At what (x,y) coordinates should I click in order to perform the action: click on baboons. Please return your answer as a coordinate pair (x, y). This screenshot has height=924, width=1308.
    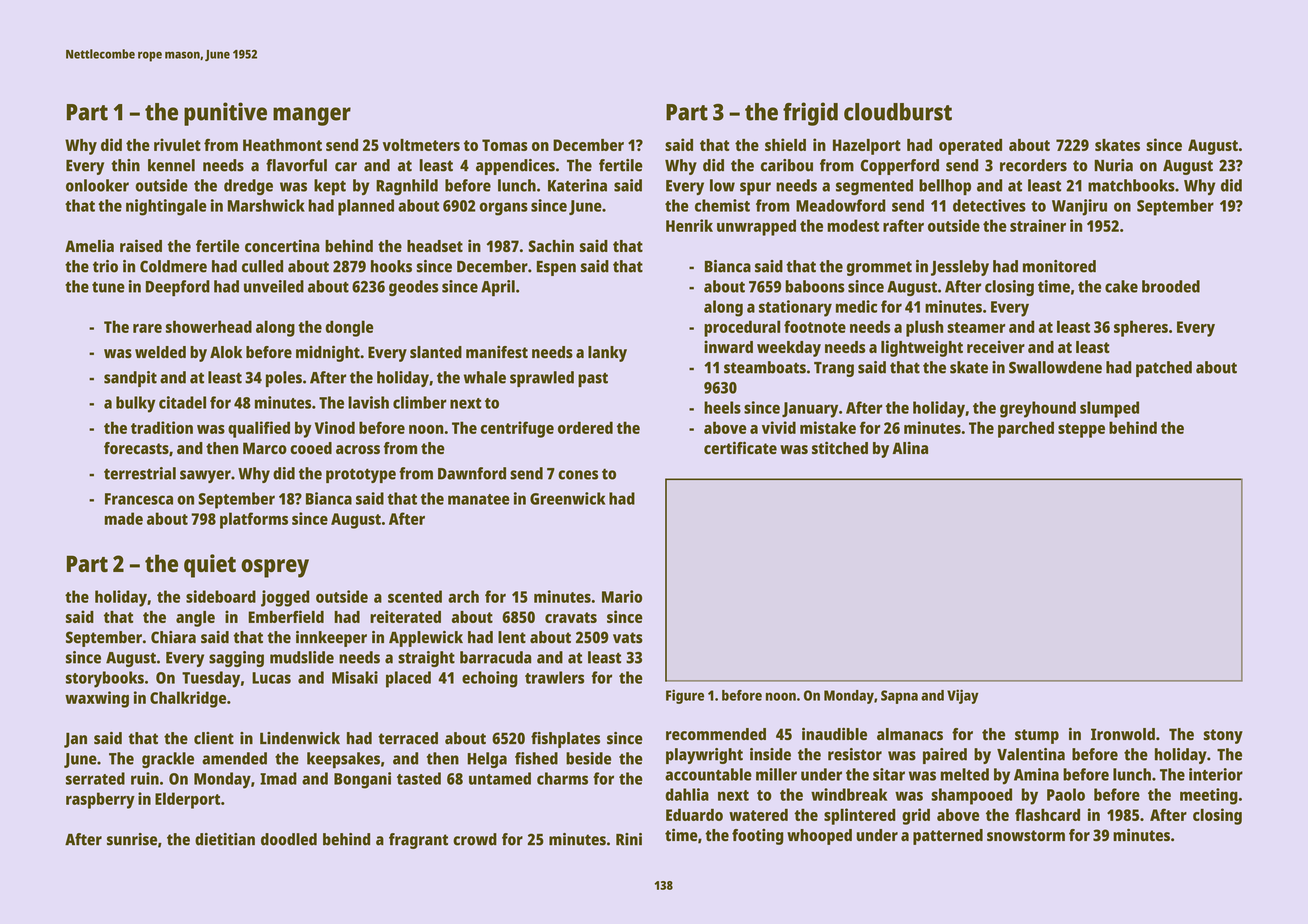
    Looking at the image, I should click on (815, 286).
